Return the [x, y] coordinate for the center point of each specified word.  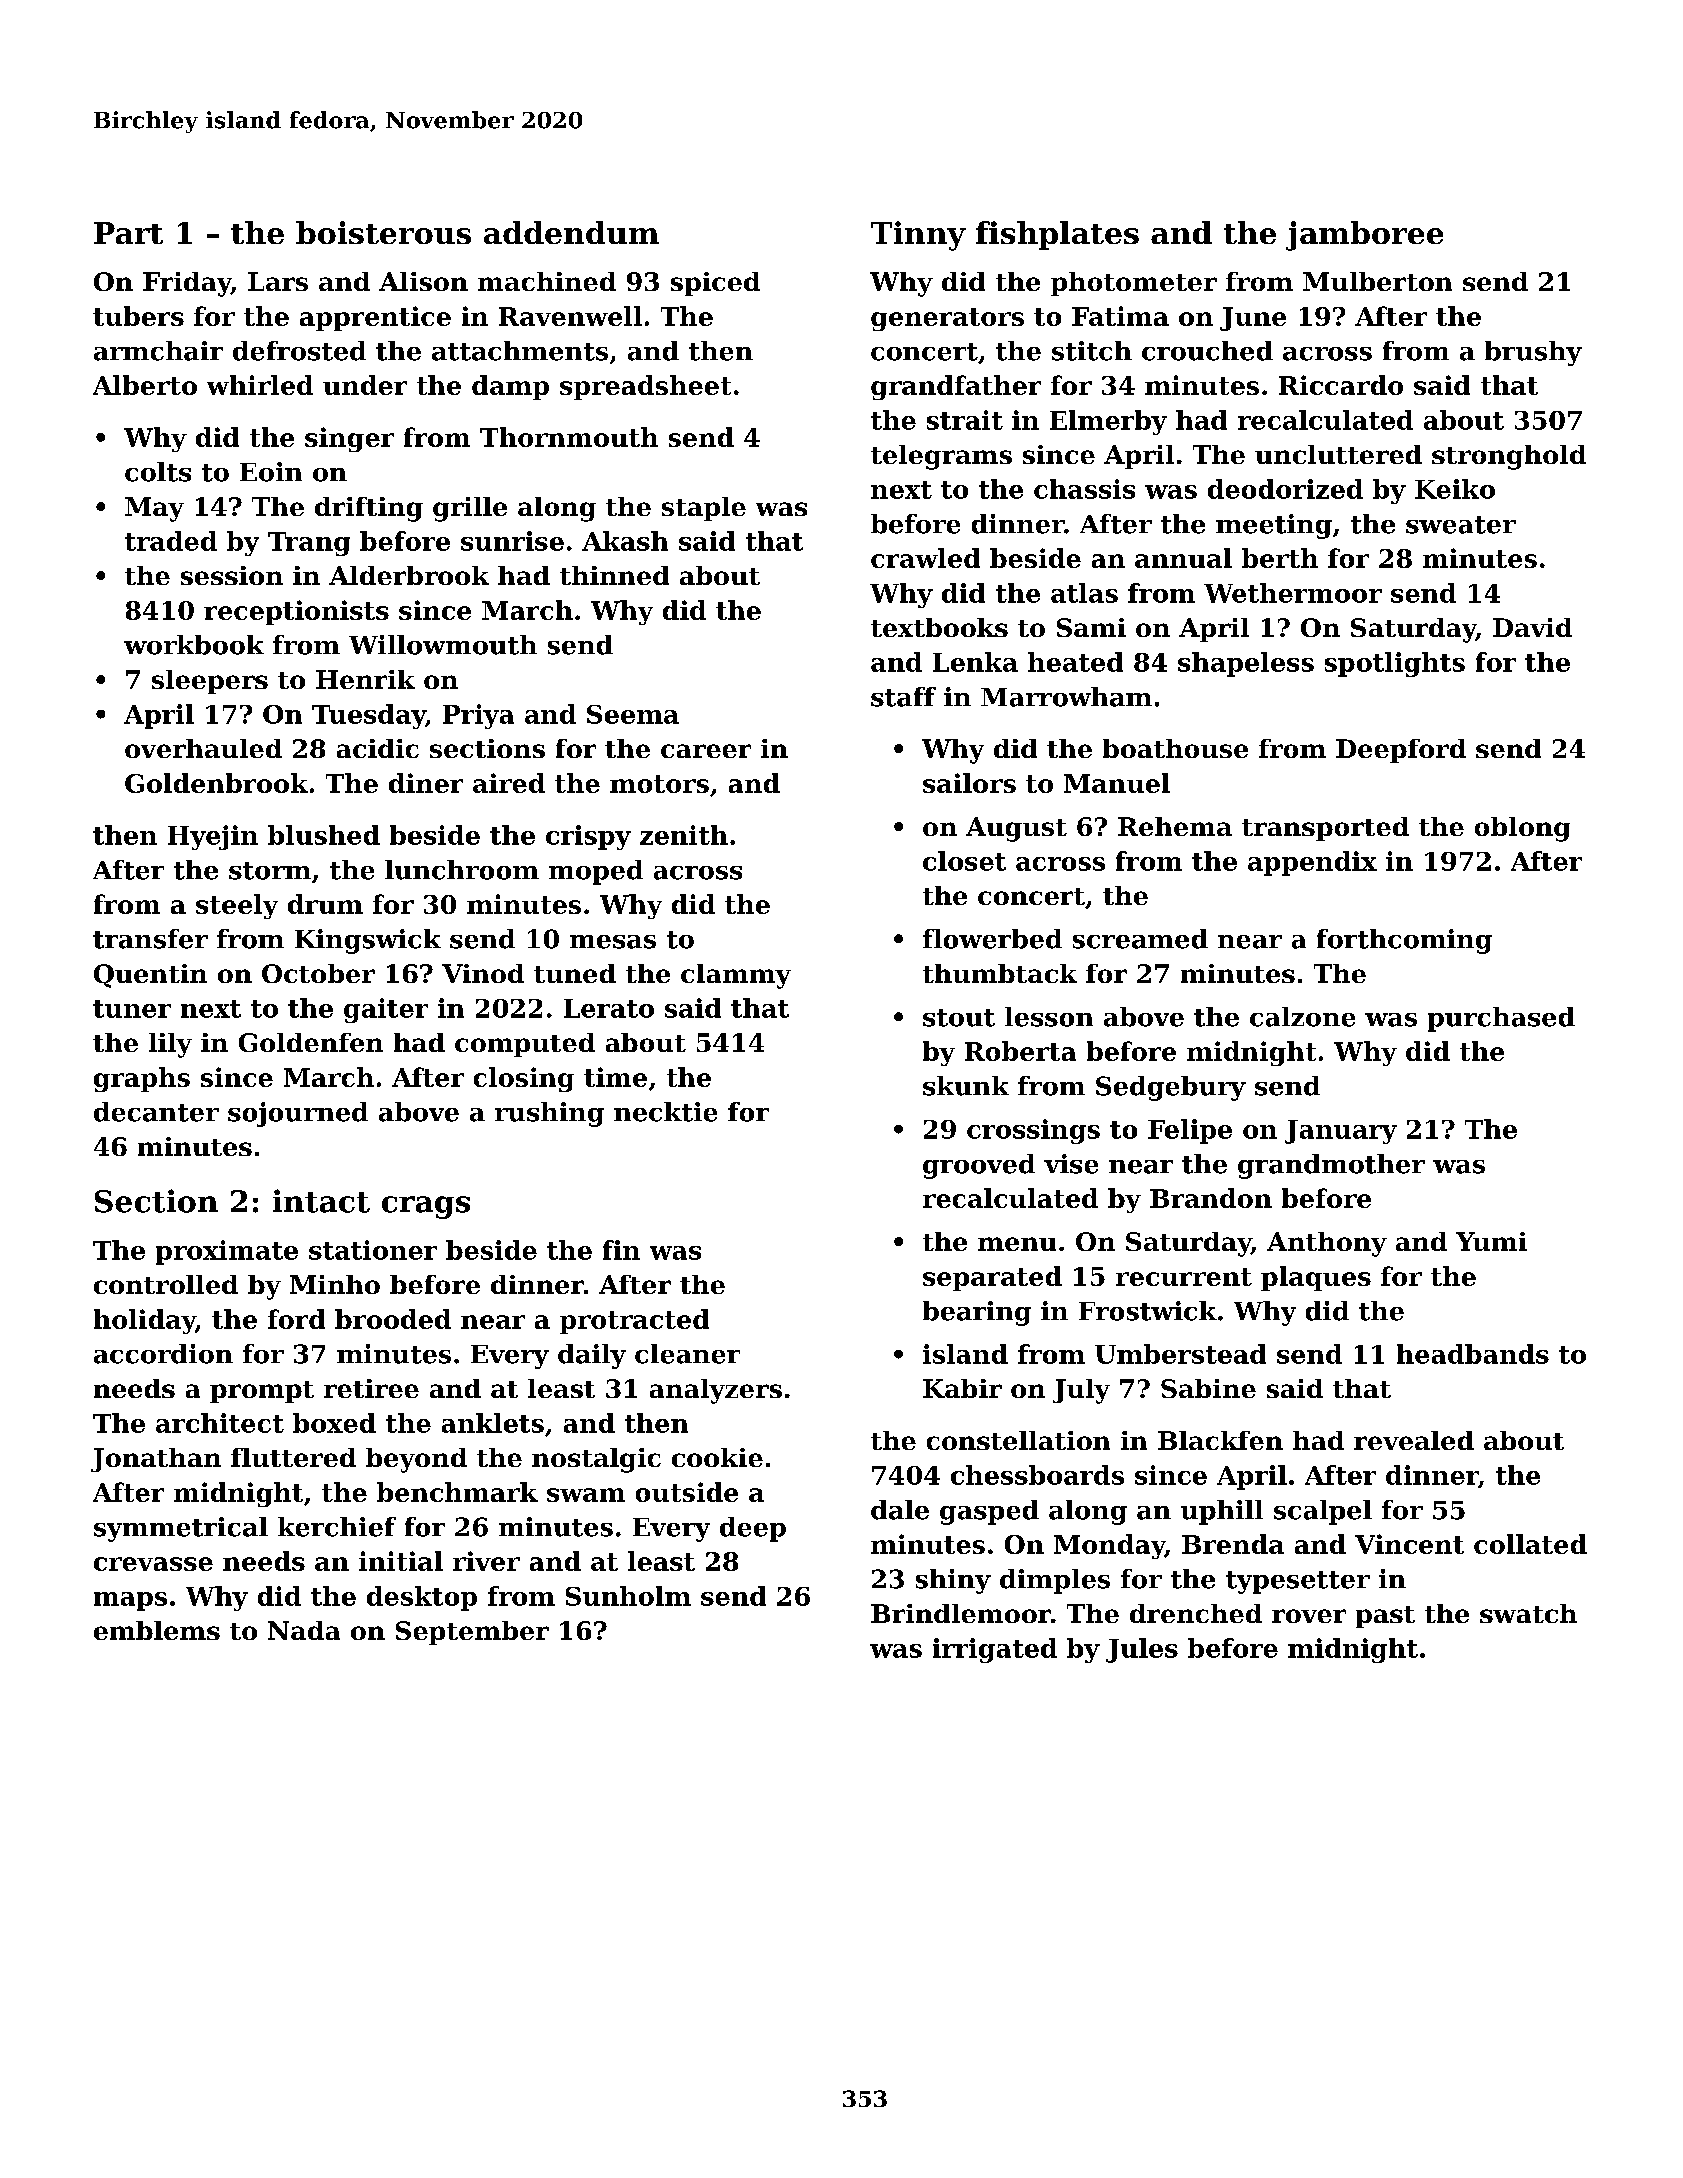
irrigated [995, 1650]
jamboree [1364, 236]
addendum [571, 232]
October [318, 973]
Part [128, 233]
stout [959, 1018]
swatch [1528, 1613]
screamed [1140, 939]
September [472, 1633]
